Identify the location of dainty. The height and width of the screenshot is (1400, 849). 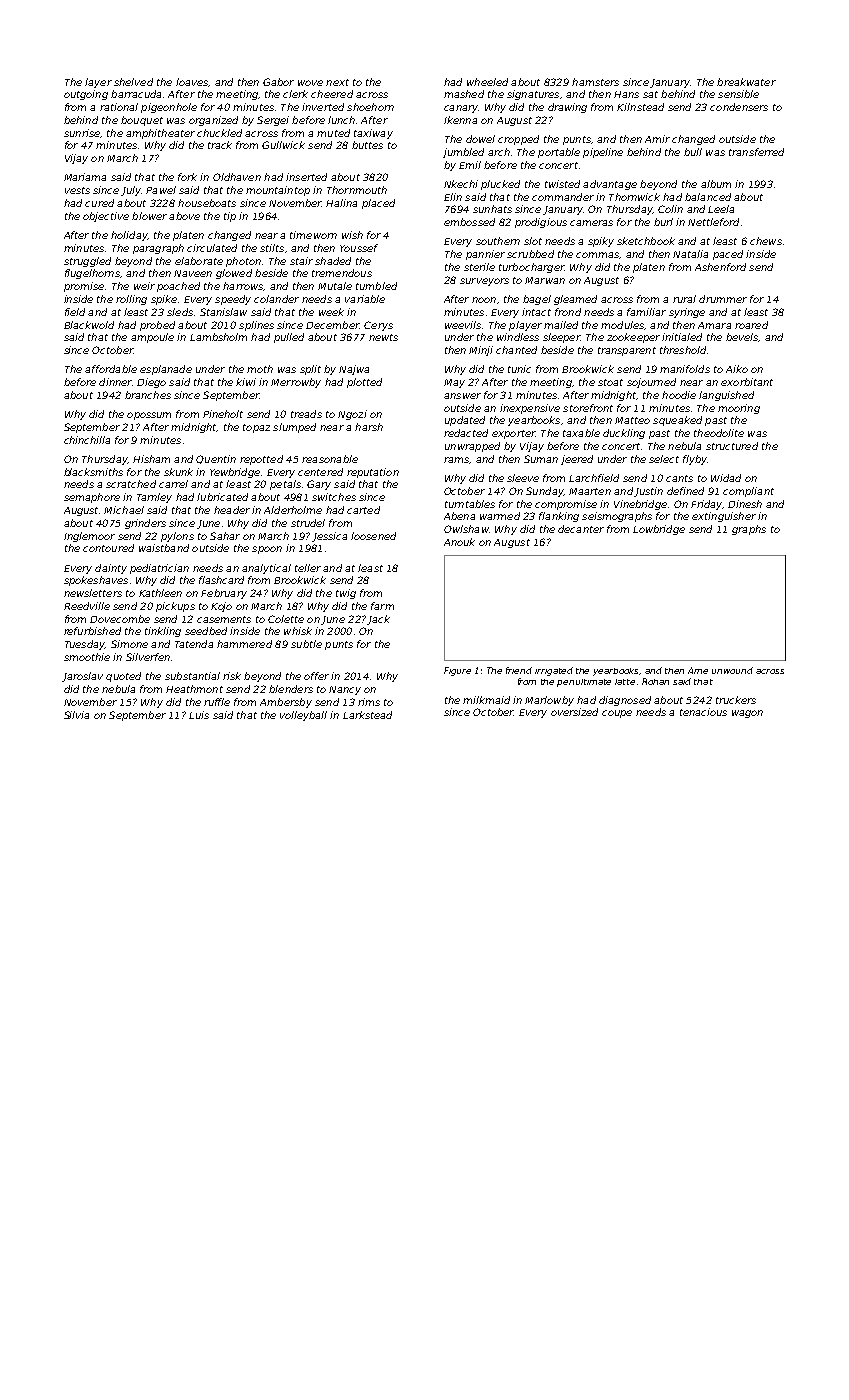
(111, 569).
